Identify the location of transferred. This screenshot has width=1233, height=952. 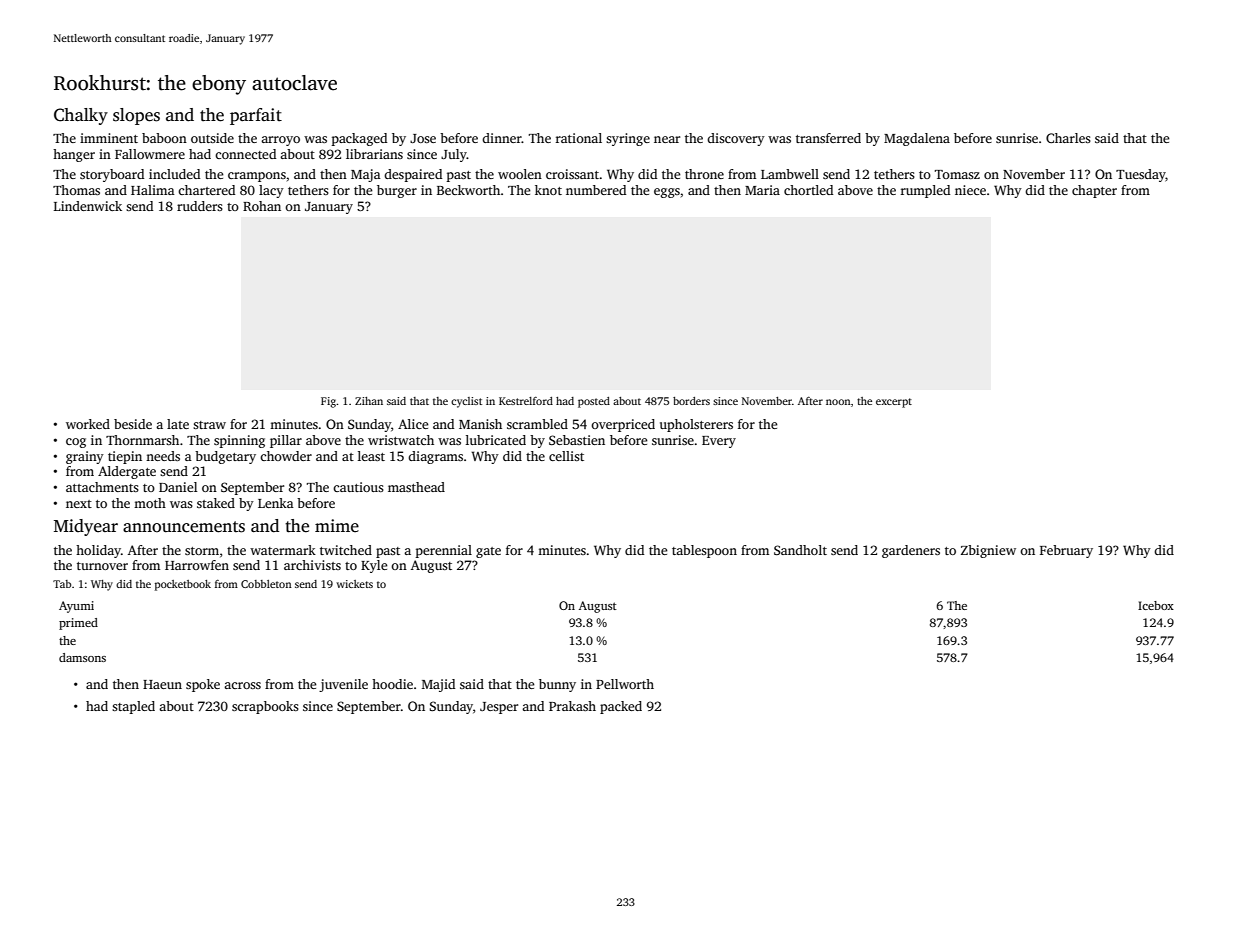
(828, 138).
